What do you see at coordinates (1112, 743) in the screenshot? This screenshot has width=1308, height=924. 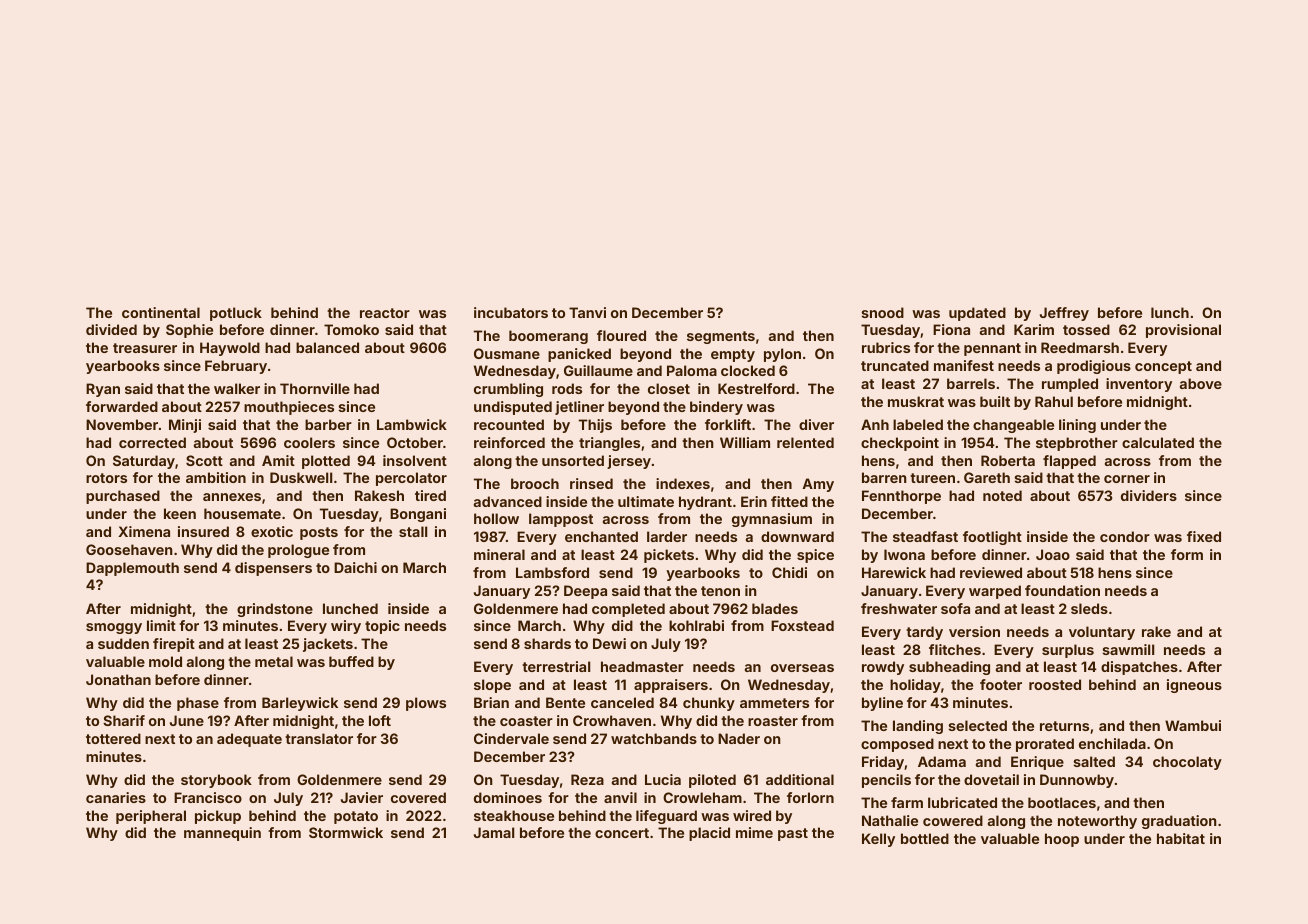 I see `enchilada` at bounding box center [1112, 743].
